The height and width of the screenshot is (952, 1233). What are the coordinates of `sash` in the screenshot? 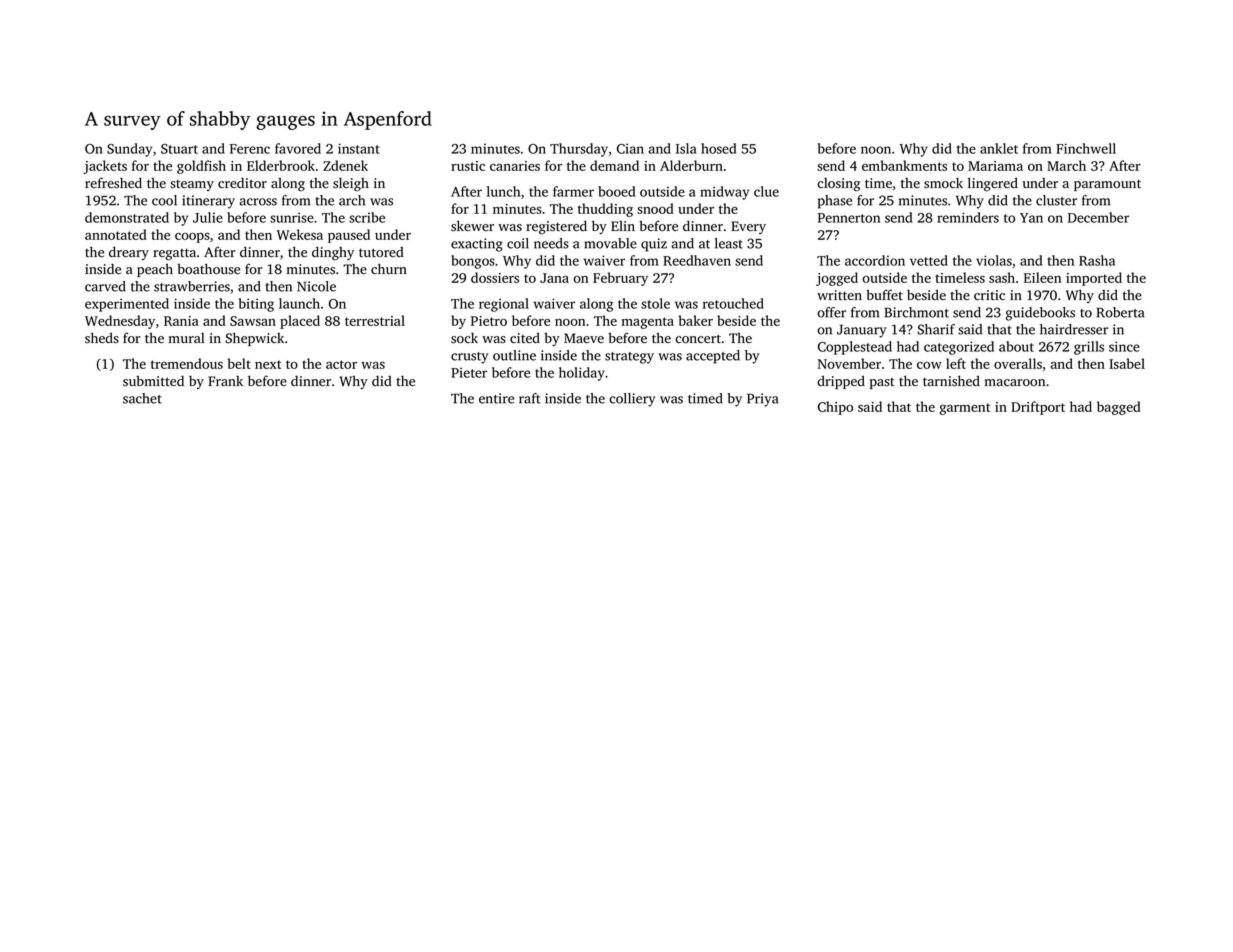 It's located at (1002, 277).
